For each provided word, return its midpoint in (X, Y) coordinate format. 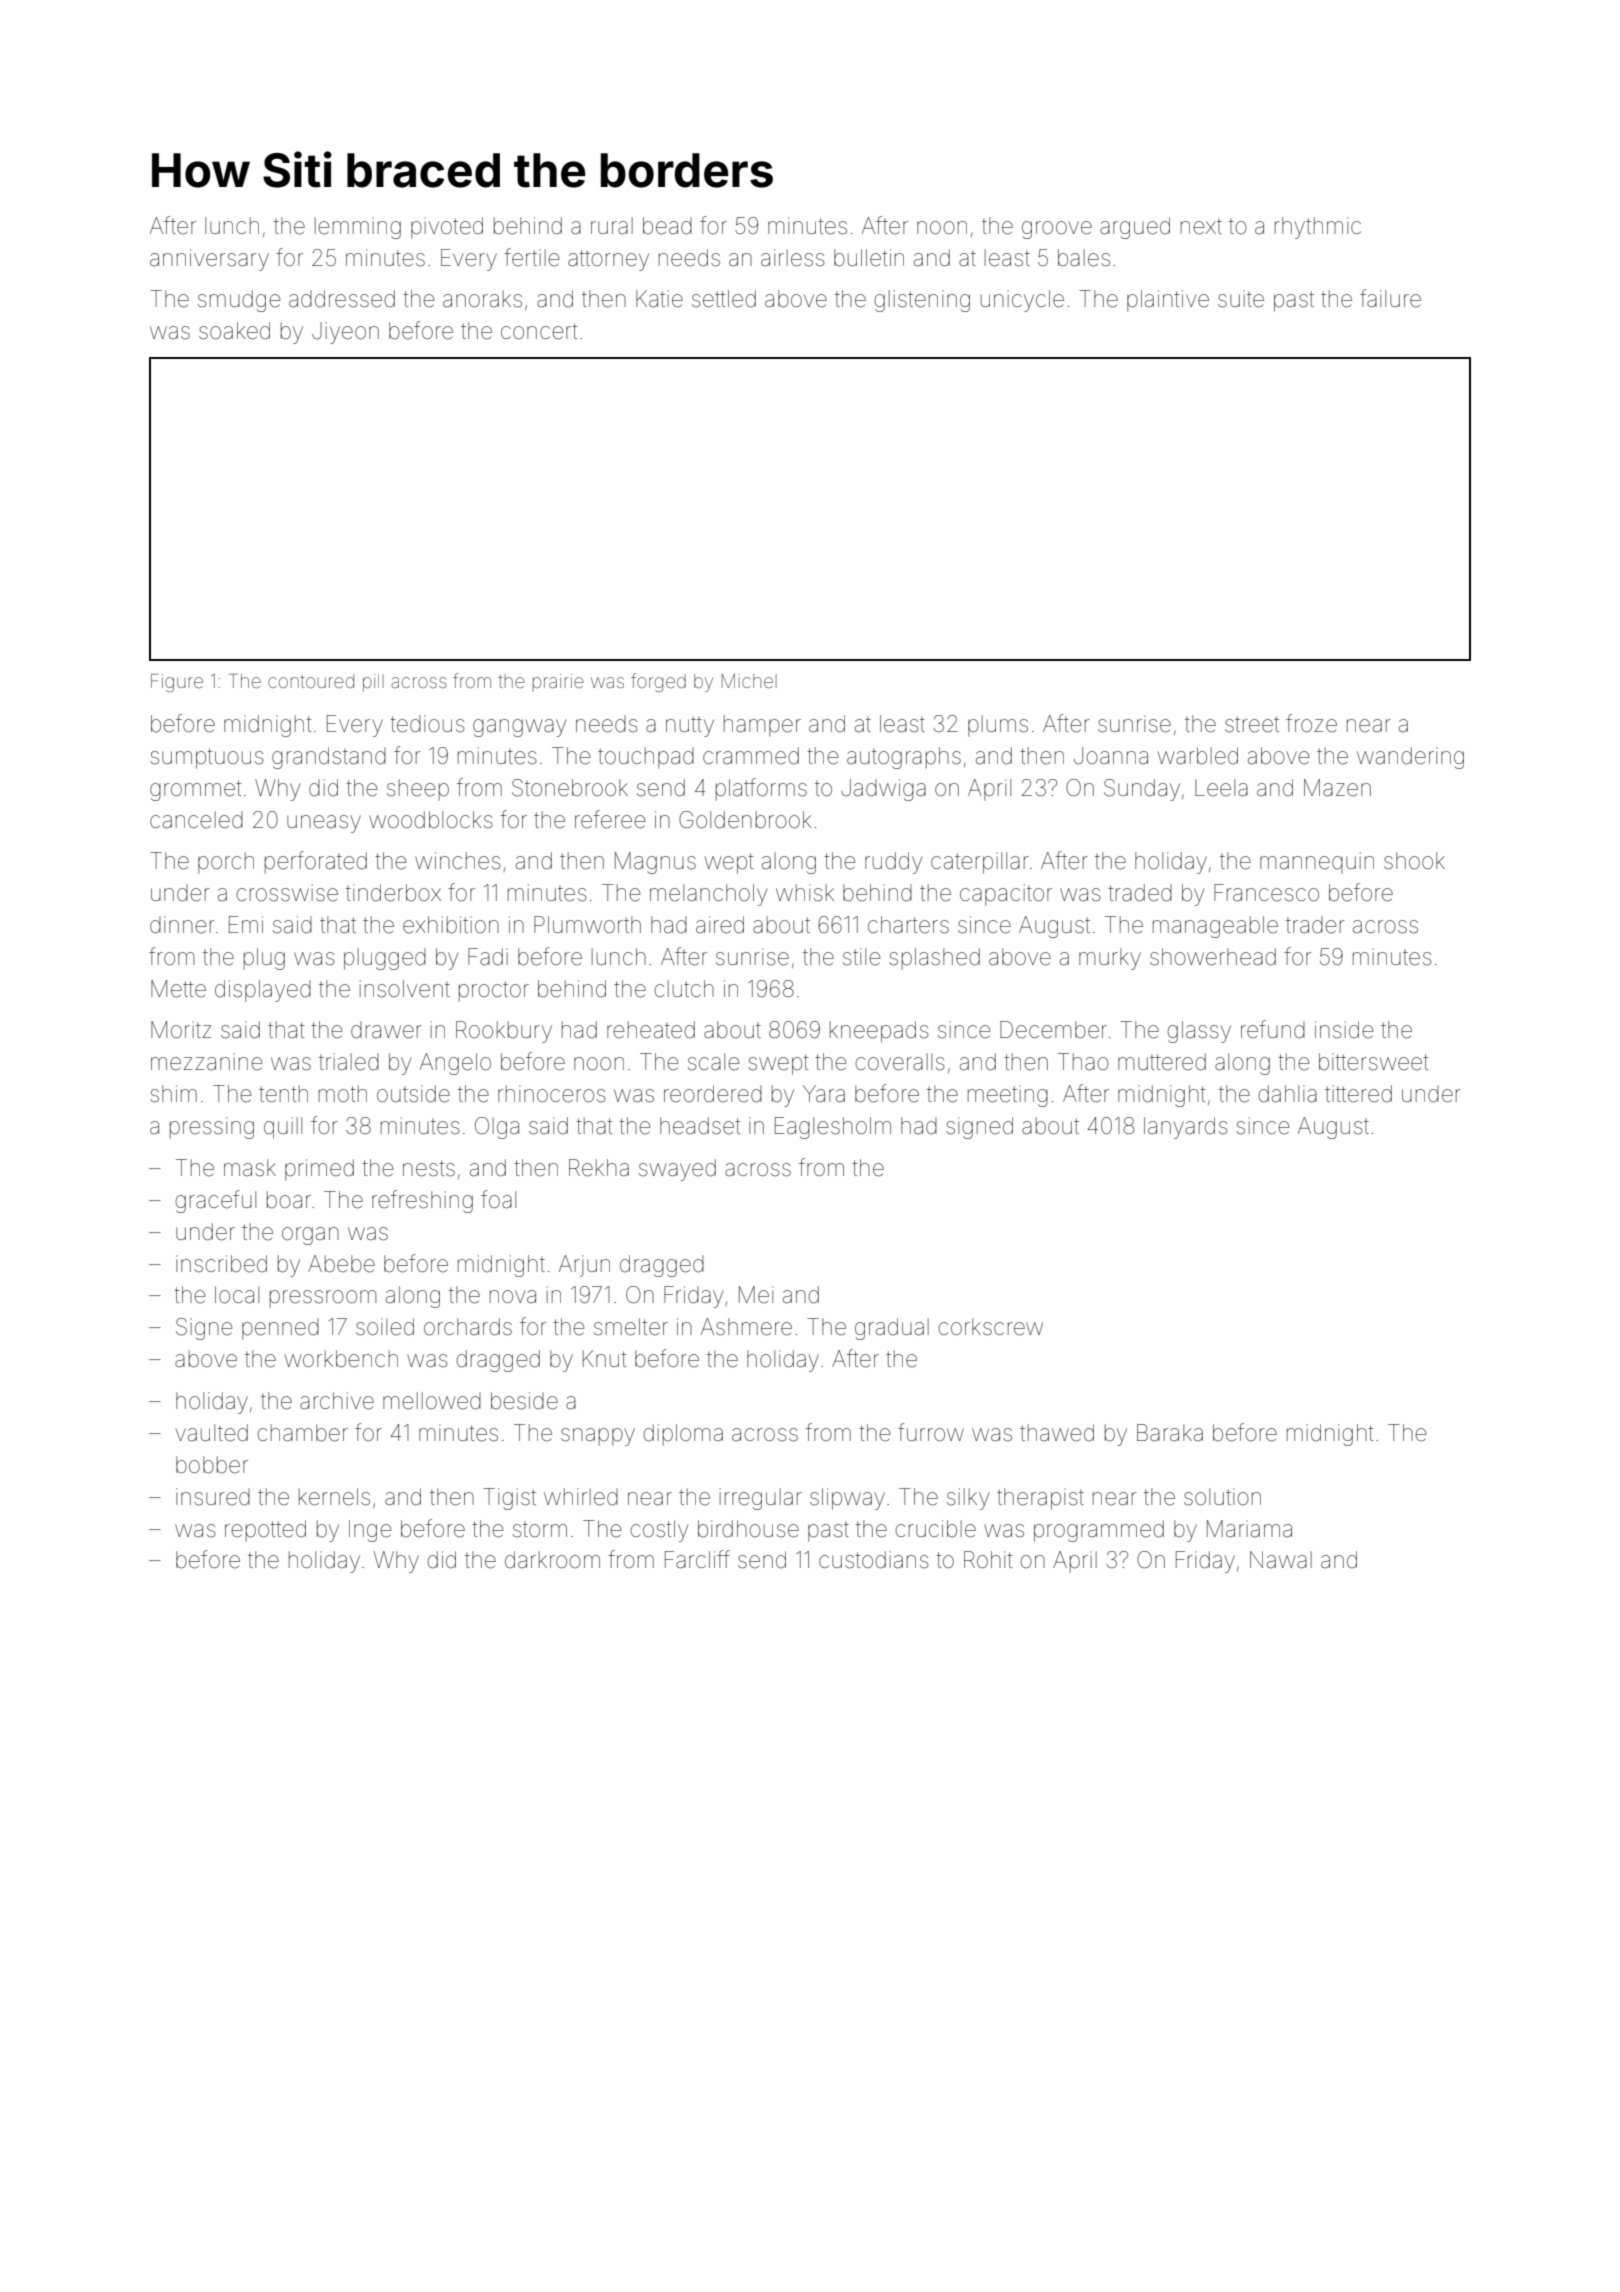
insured (213, 1497)
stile (861, 957)
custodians (874, 1560)
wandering (1410, 758)
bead (667, 226)
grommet (196, 790)
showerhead (1213, 957)
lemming (358, 228)
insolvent (405, 989)
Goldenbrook (745, 820)
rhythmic (1318, 228)
